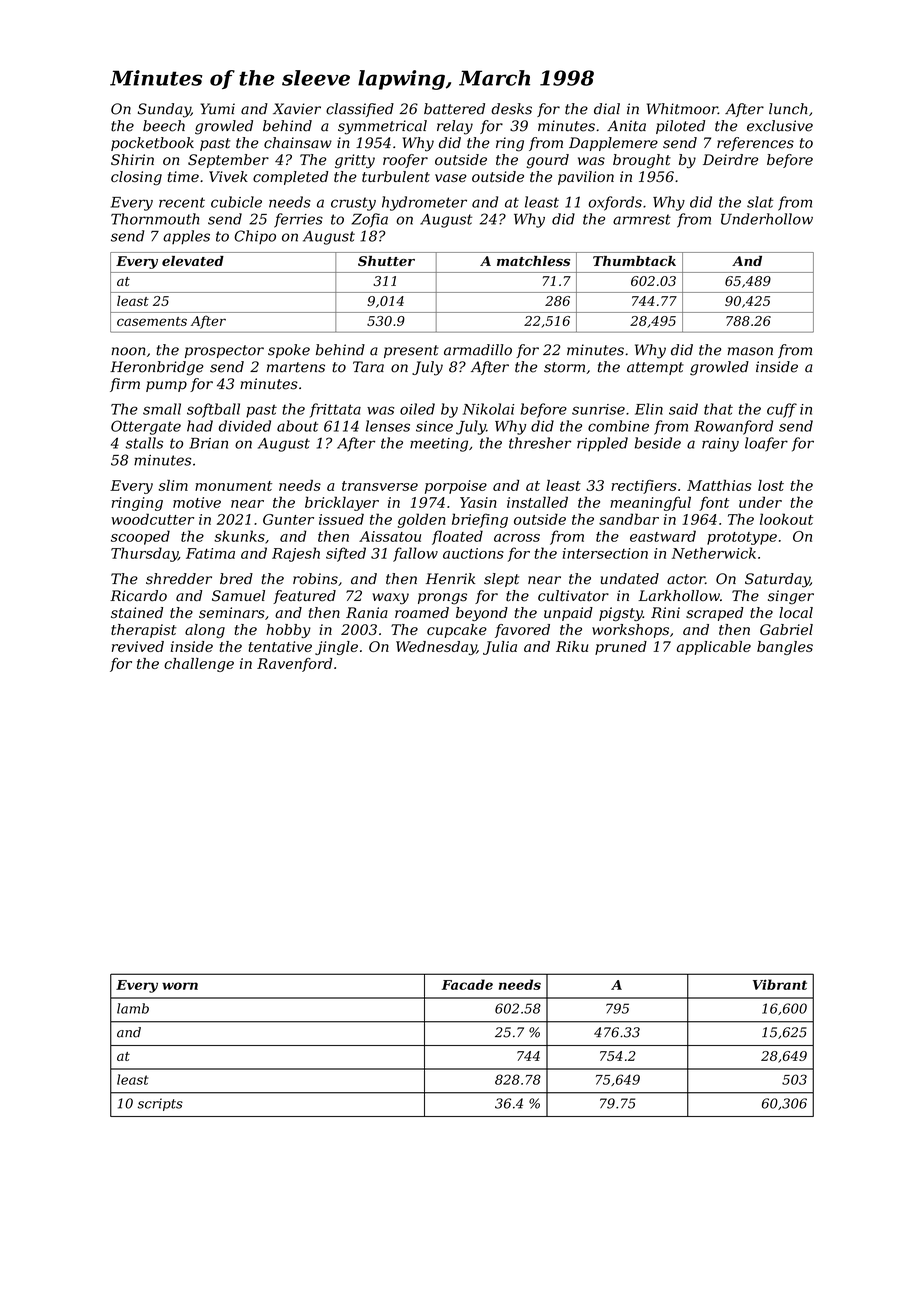 The height and width of the page is (1308, 924). What do you see at coordinates (360, 110) in the page?
I see `classified` at bounding box center [360, 110].
